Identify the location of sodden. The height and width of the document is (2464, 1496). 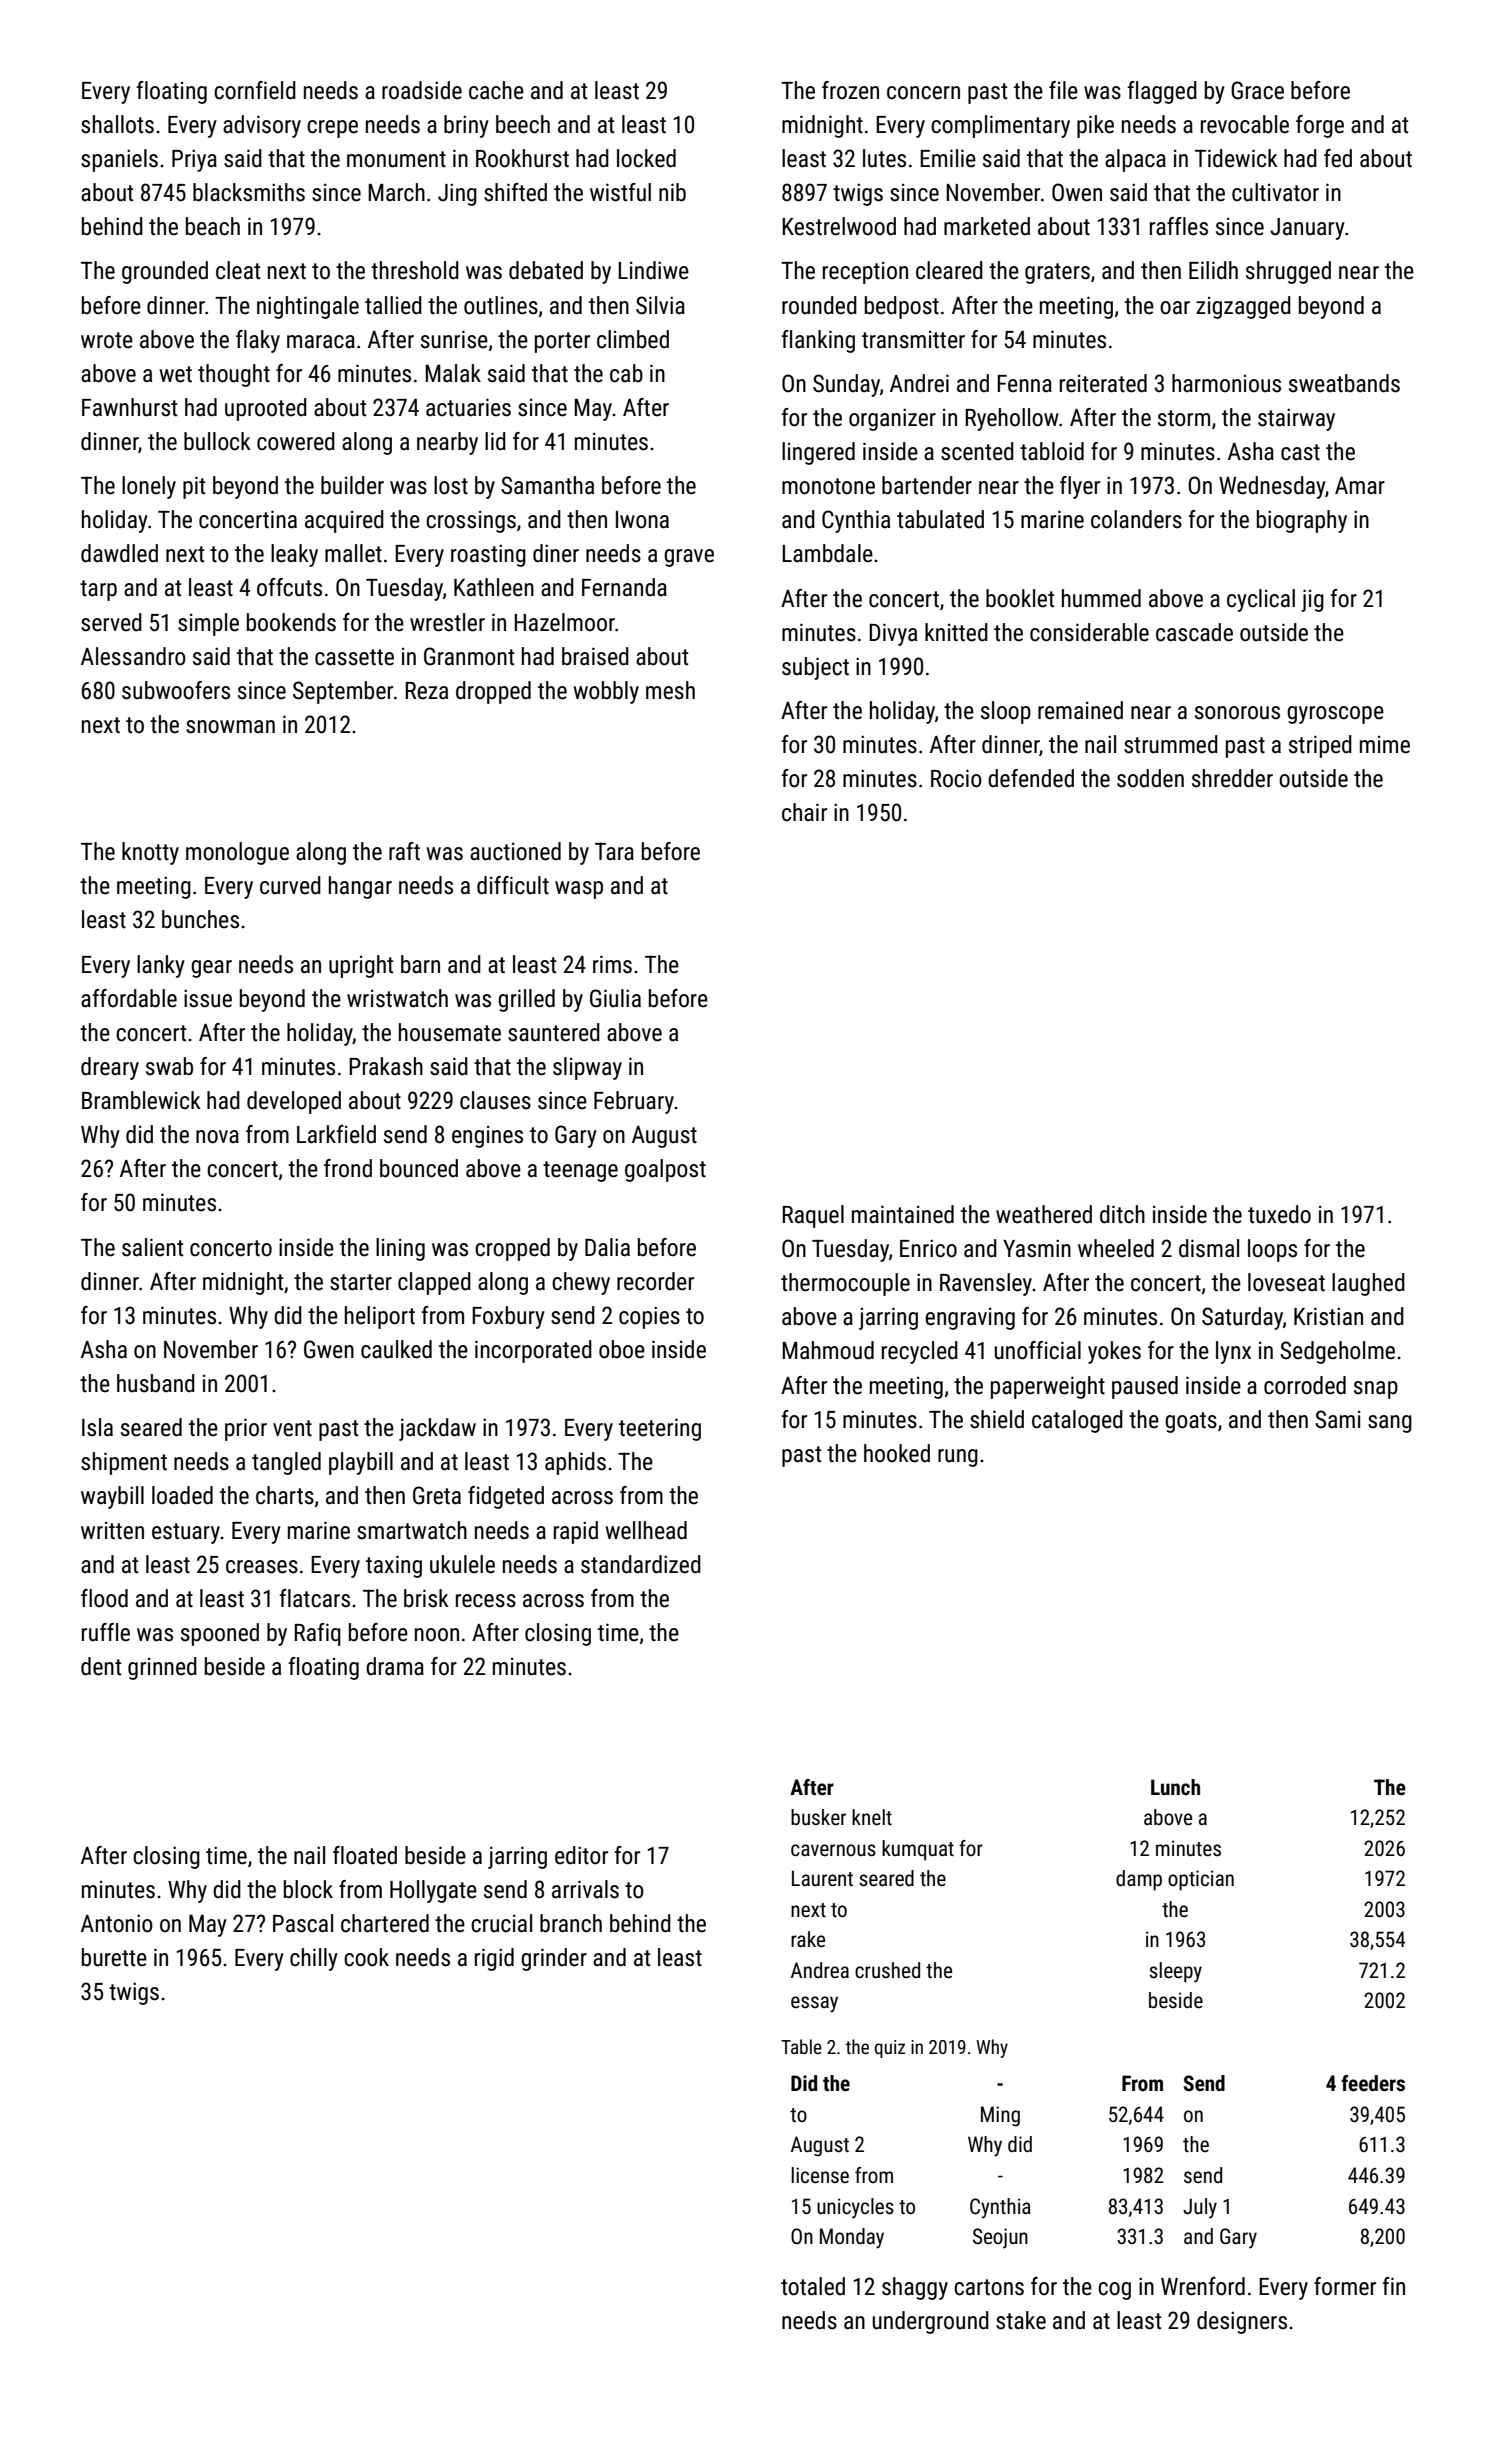
(1150, 778).
